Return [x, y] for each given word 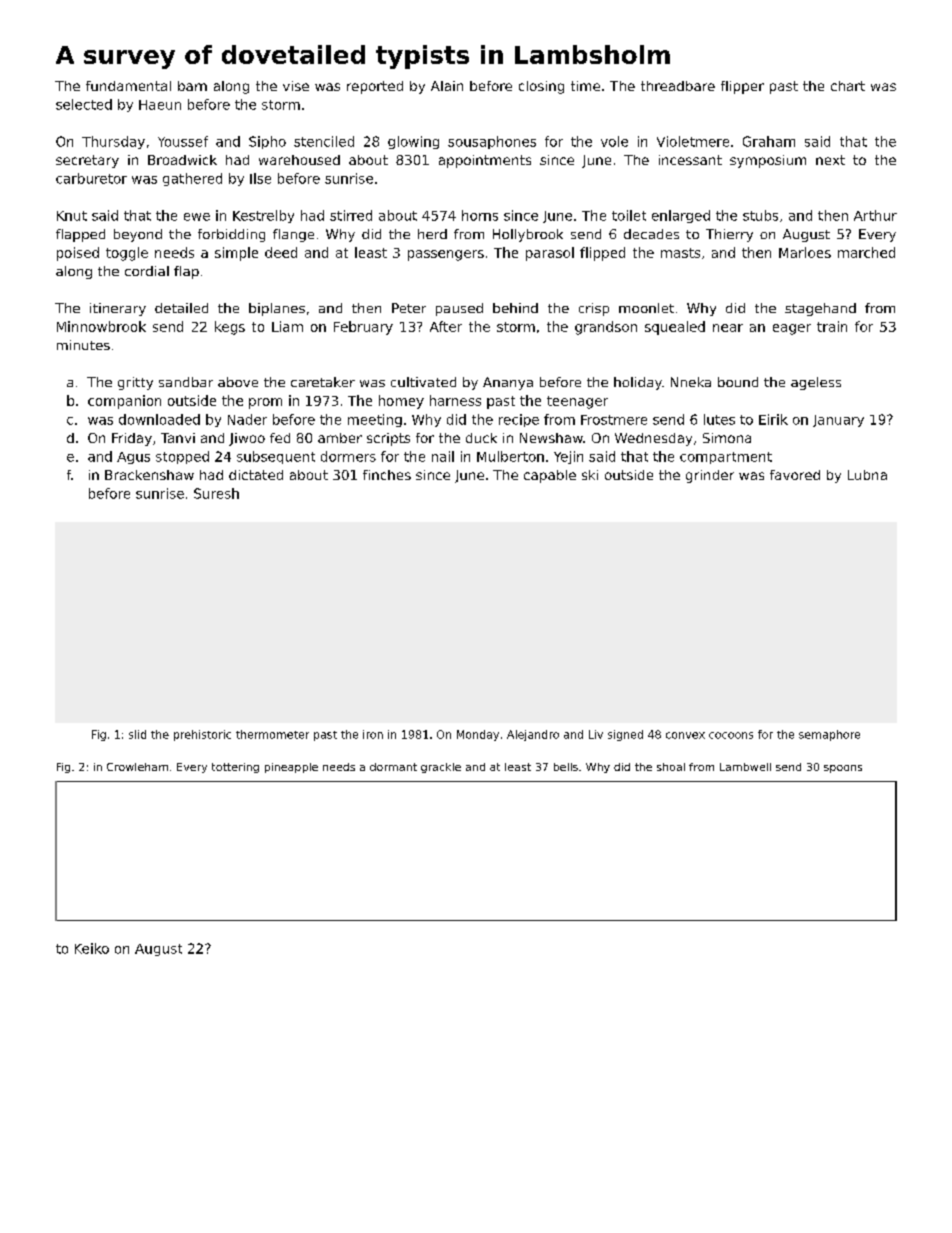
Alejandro [533, 735]
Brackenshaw [149, 475]
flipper [742, 87]
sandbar [186, 382]
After [446, 326]
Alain [447, 86]
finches [387, 475]
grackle [441, 768]
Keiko [92, 948]
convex [685, 735]
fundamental [128, 86]
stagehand [820, 309]
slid [137, 734]
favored [795, 475]
